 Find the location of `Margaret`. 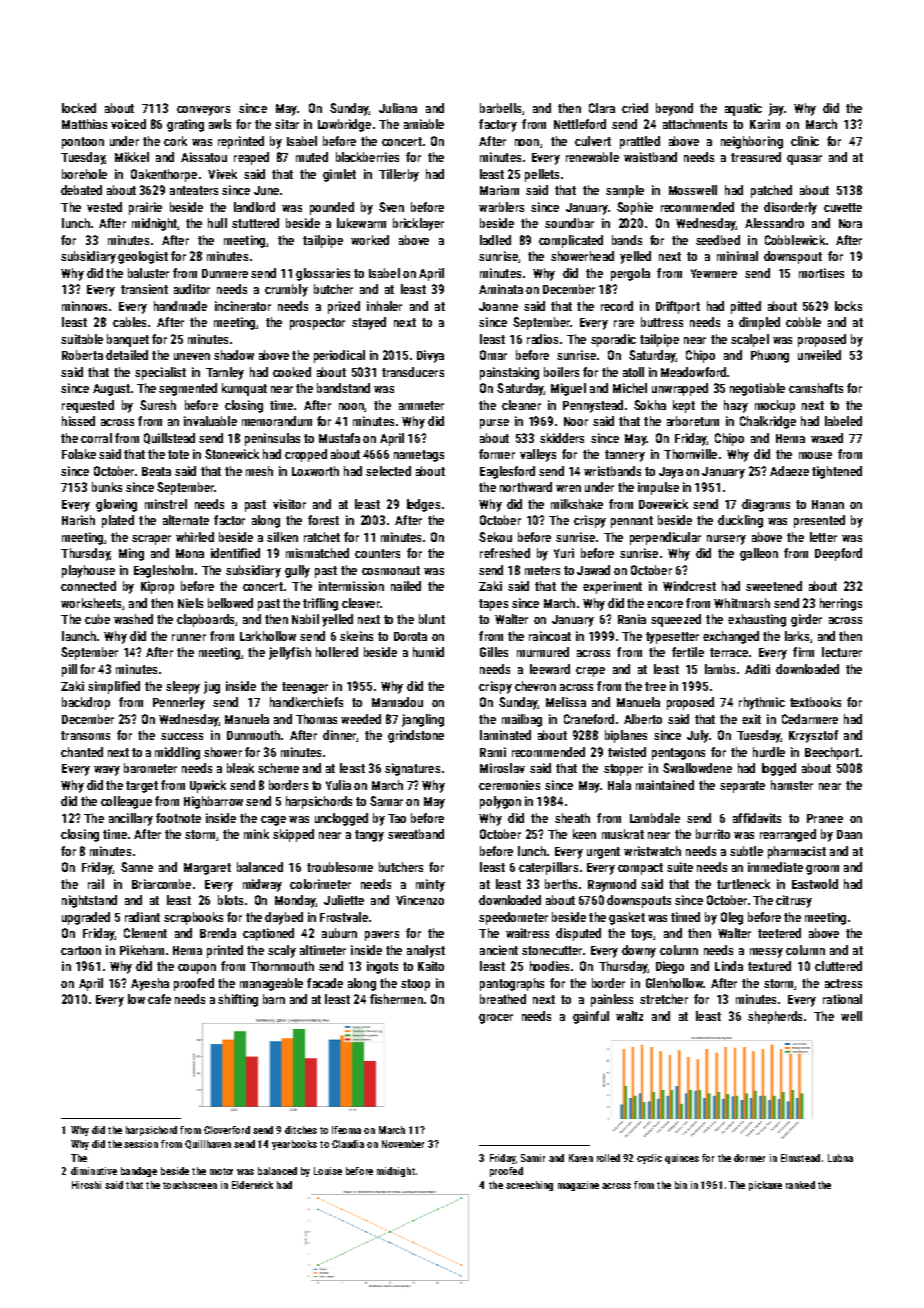

Margaret is located at coordinates (207, 869).
